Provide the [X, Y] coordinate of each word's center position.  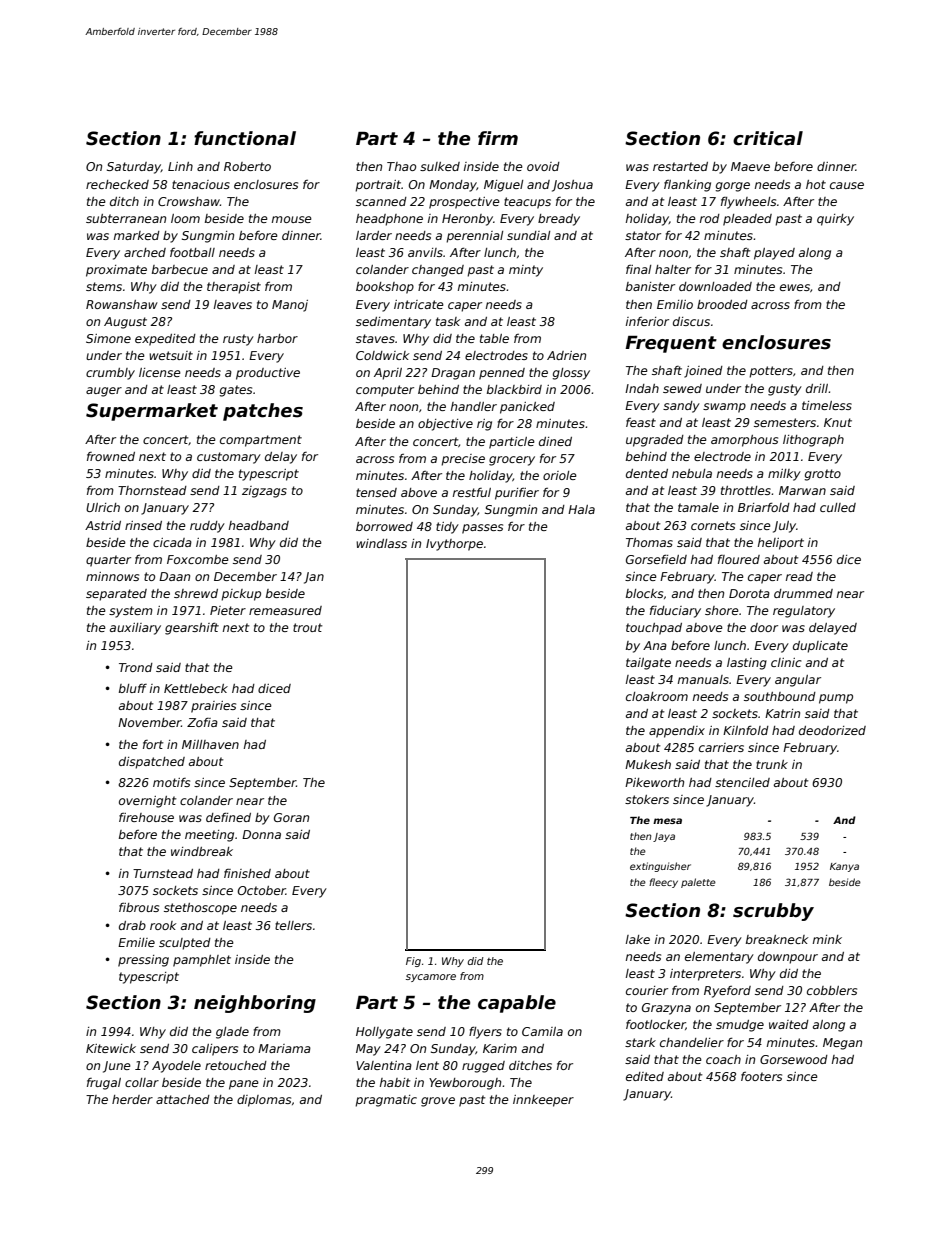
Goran [291, 817]
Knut [838, 422]
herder [132, 1099]
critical [768, 138]
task [448, 321]
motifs [171, 782]
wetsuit [171, 355]
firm [498, 138]
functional [245, 138]
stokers [647, 799]
